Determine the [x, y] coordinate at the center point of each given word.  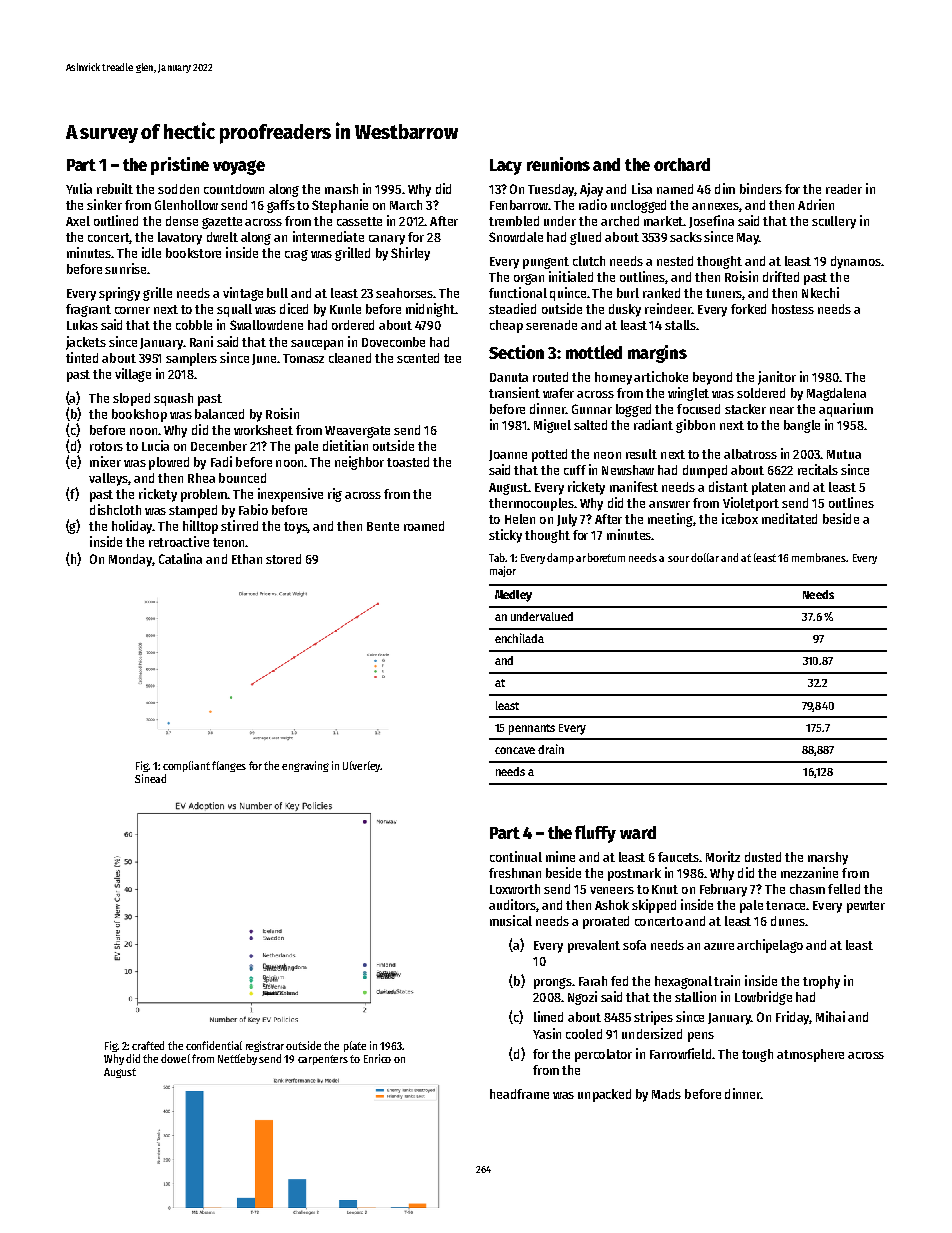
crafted [148, 1045]
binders [761, 188]
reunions [558, 164]
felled [844, 889]
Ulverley [362, 766]
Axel [78, 221]
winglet [688, 394]
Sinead [150, 778]
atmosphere [810, 1055]
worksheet [263, 430]
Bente [383, 526]
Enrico [377, 1058]
